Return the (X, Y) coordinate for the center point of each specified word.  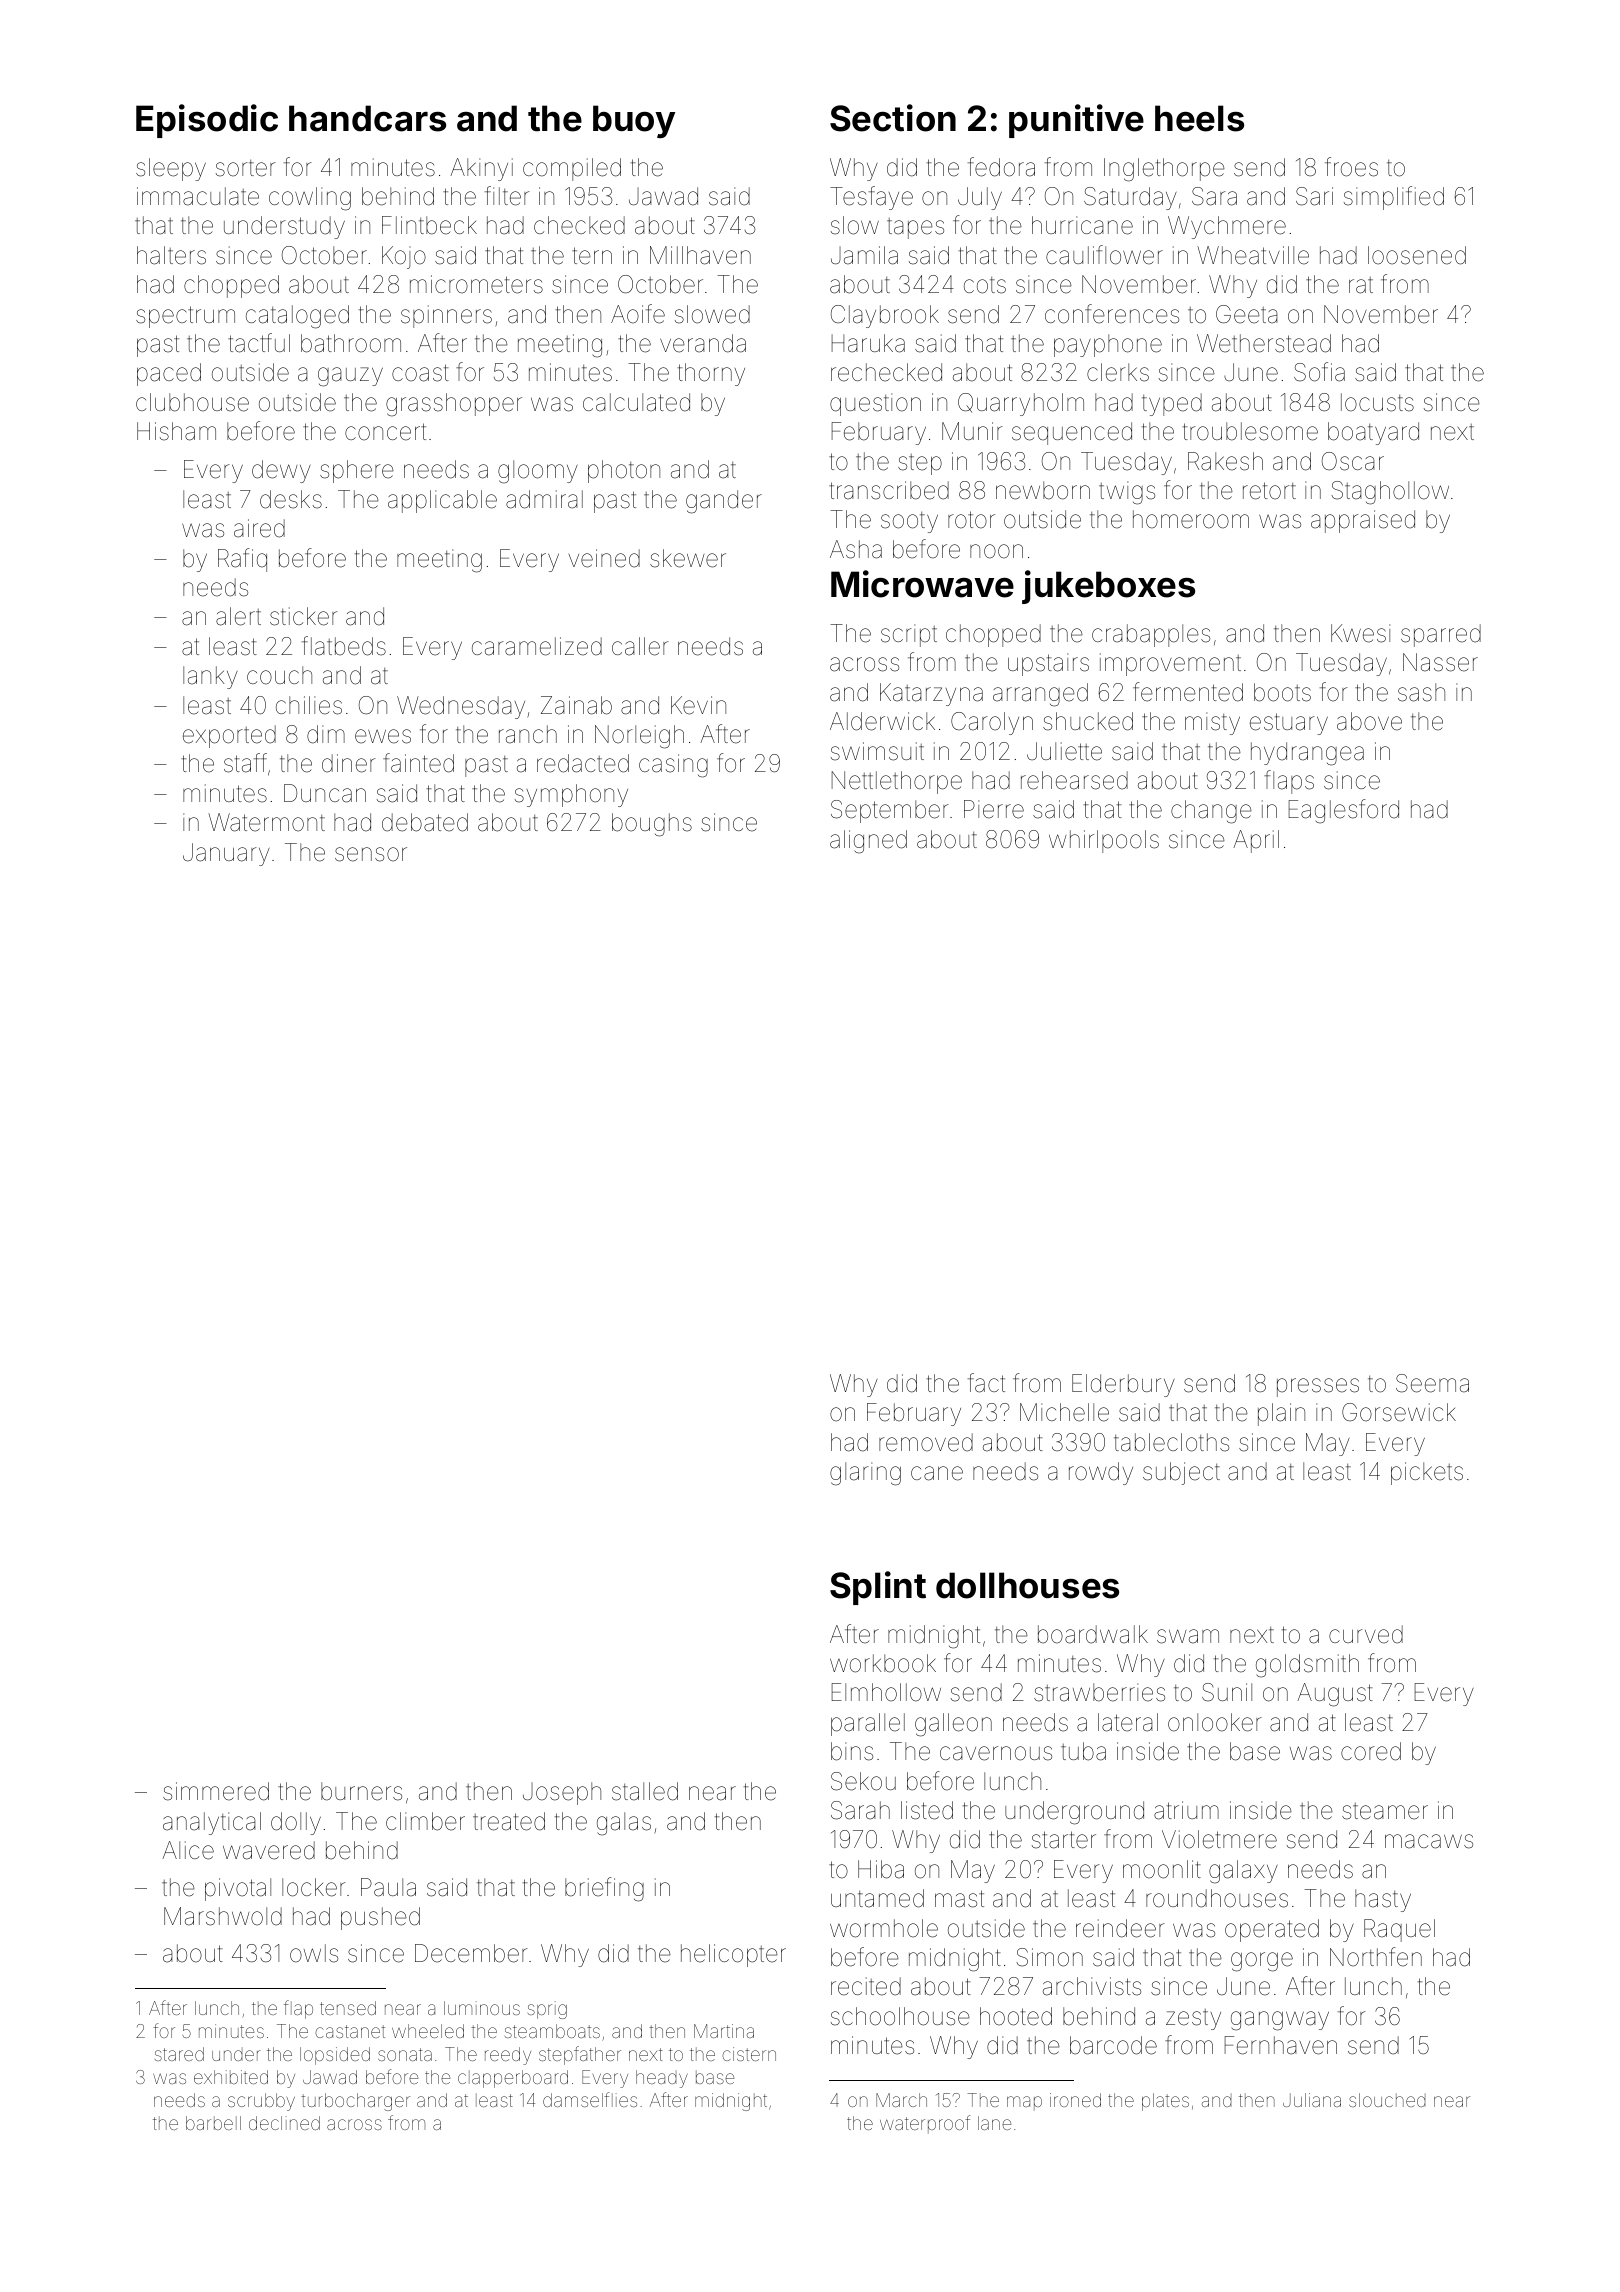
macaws (1429, 1841)
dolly (296, 1823)
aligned (868, 842)
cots (985, 285)
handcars (367, 118)
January (226, 854)
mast (959, 1899)
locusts (1377, 402)
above (1369, 721)
